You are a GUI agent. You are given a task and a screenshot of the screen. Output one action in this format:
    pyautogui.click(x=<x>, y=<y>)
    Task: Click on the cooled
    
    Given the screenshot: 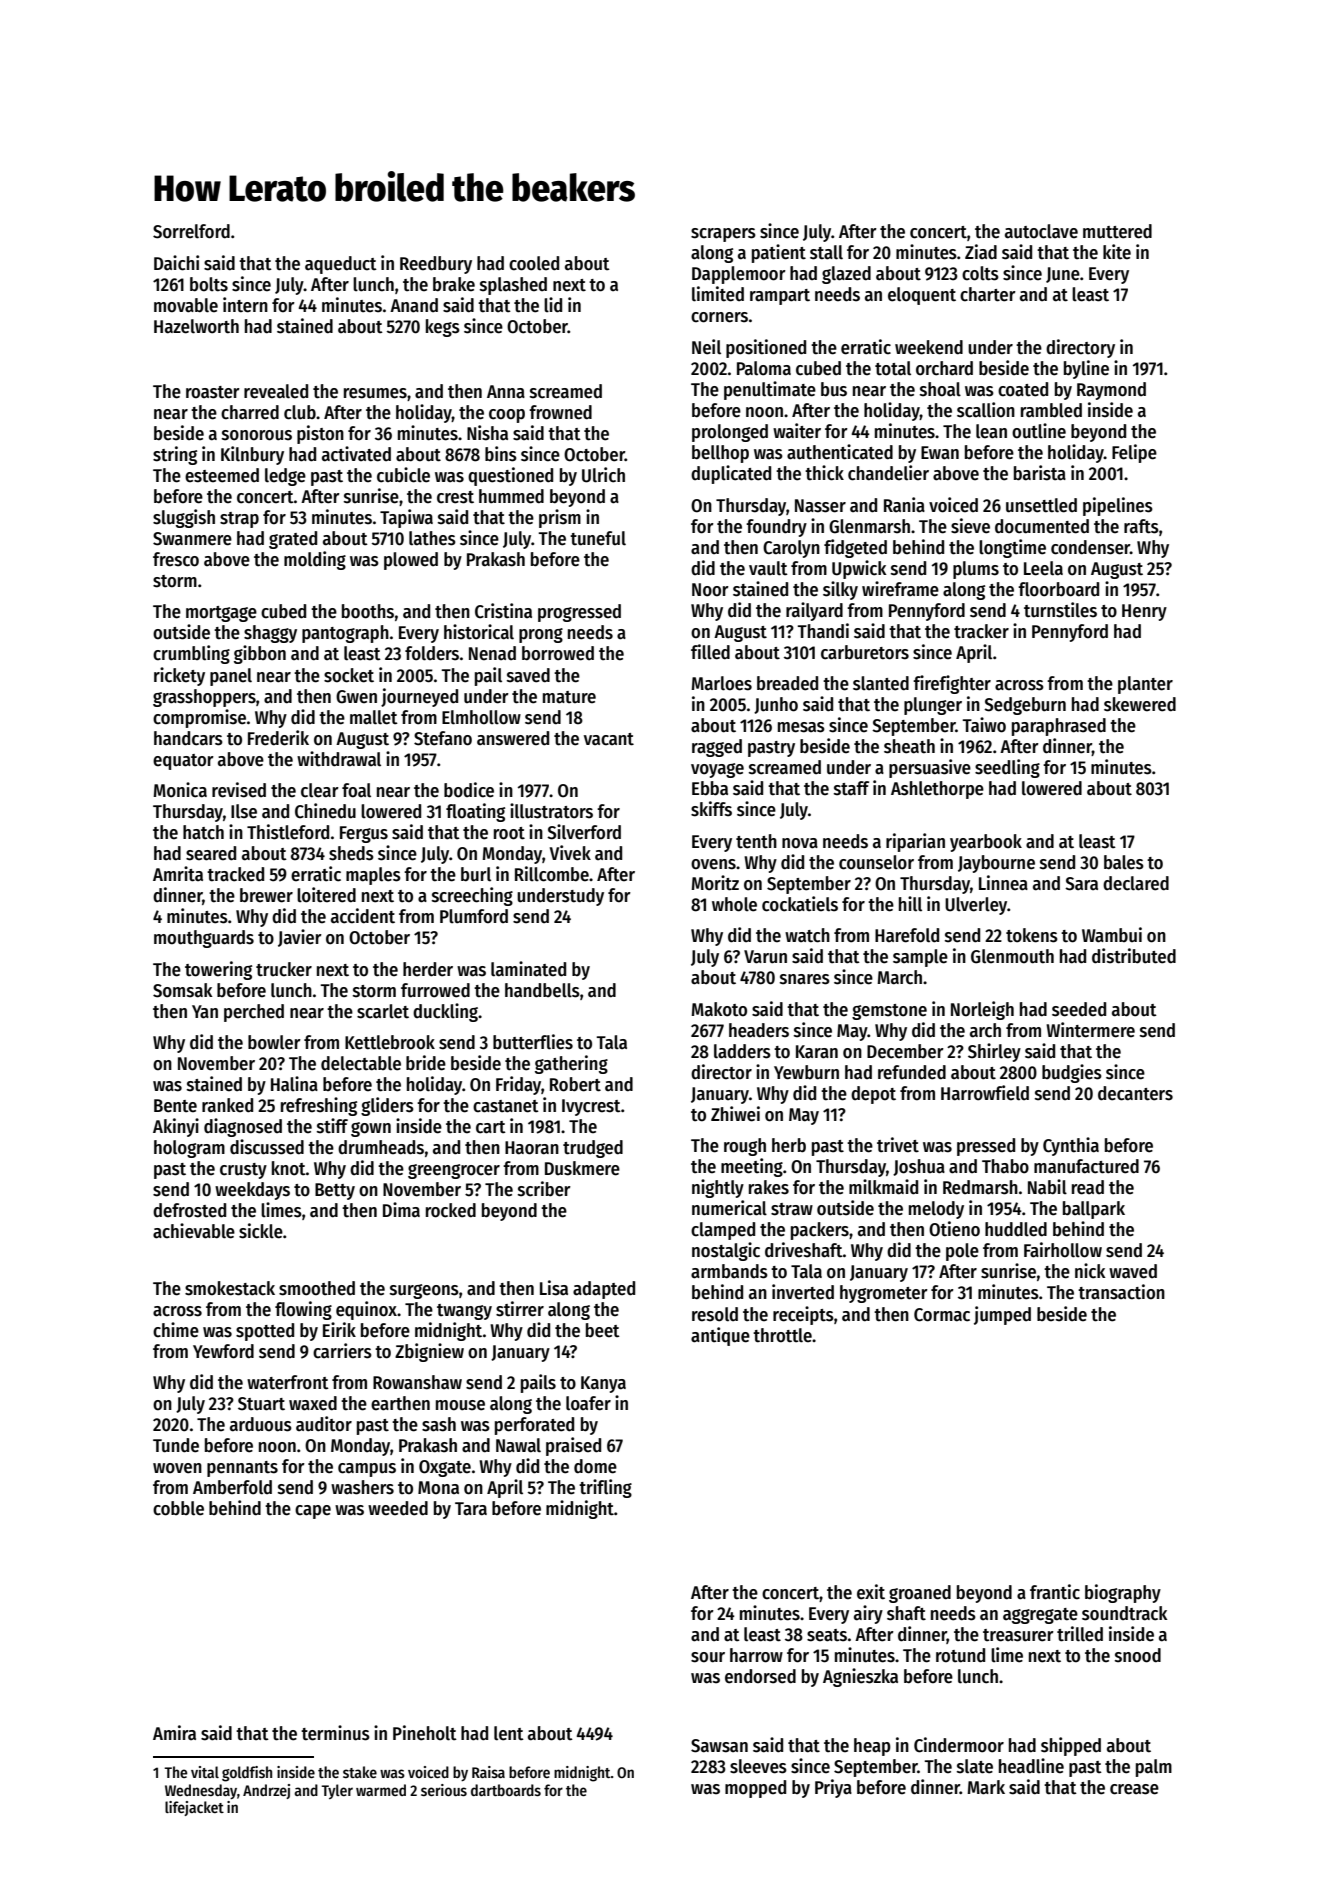 What is the action you would take?
    pyautogui.click(x=534, y=263)
